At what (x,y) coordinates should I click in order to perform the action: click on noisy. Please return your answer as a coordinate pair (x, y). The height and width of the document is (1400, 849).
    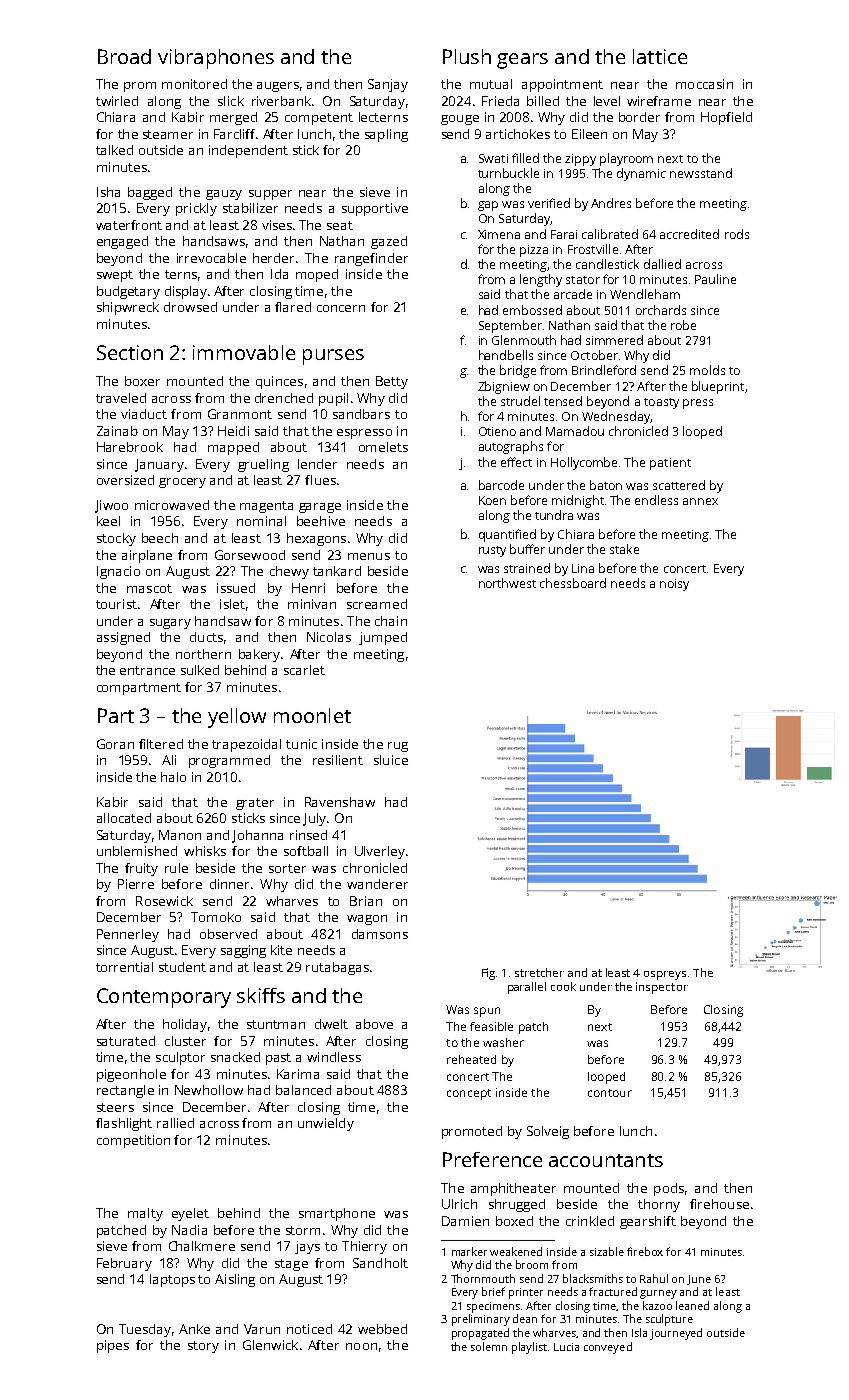
    Looking at the image, I should click on (674, 585).
